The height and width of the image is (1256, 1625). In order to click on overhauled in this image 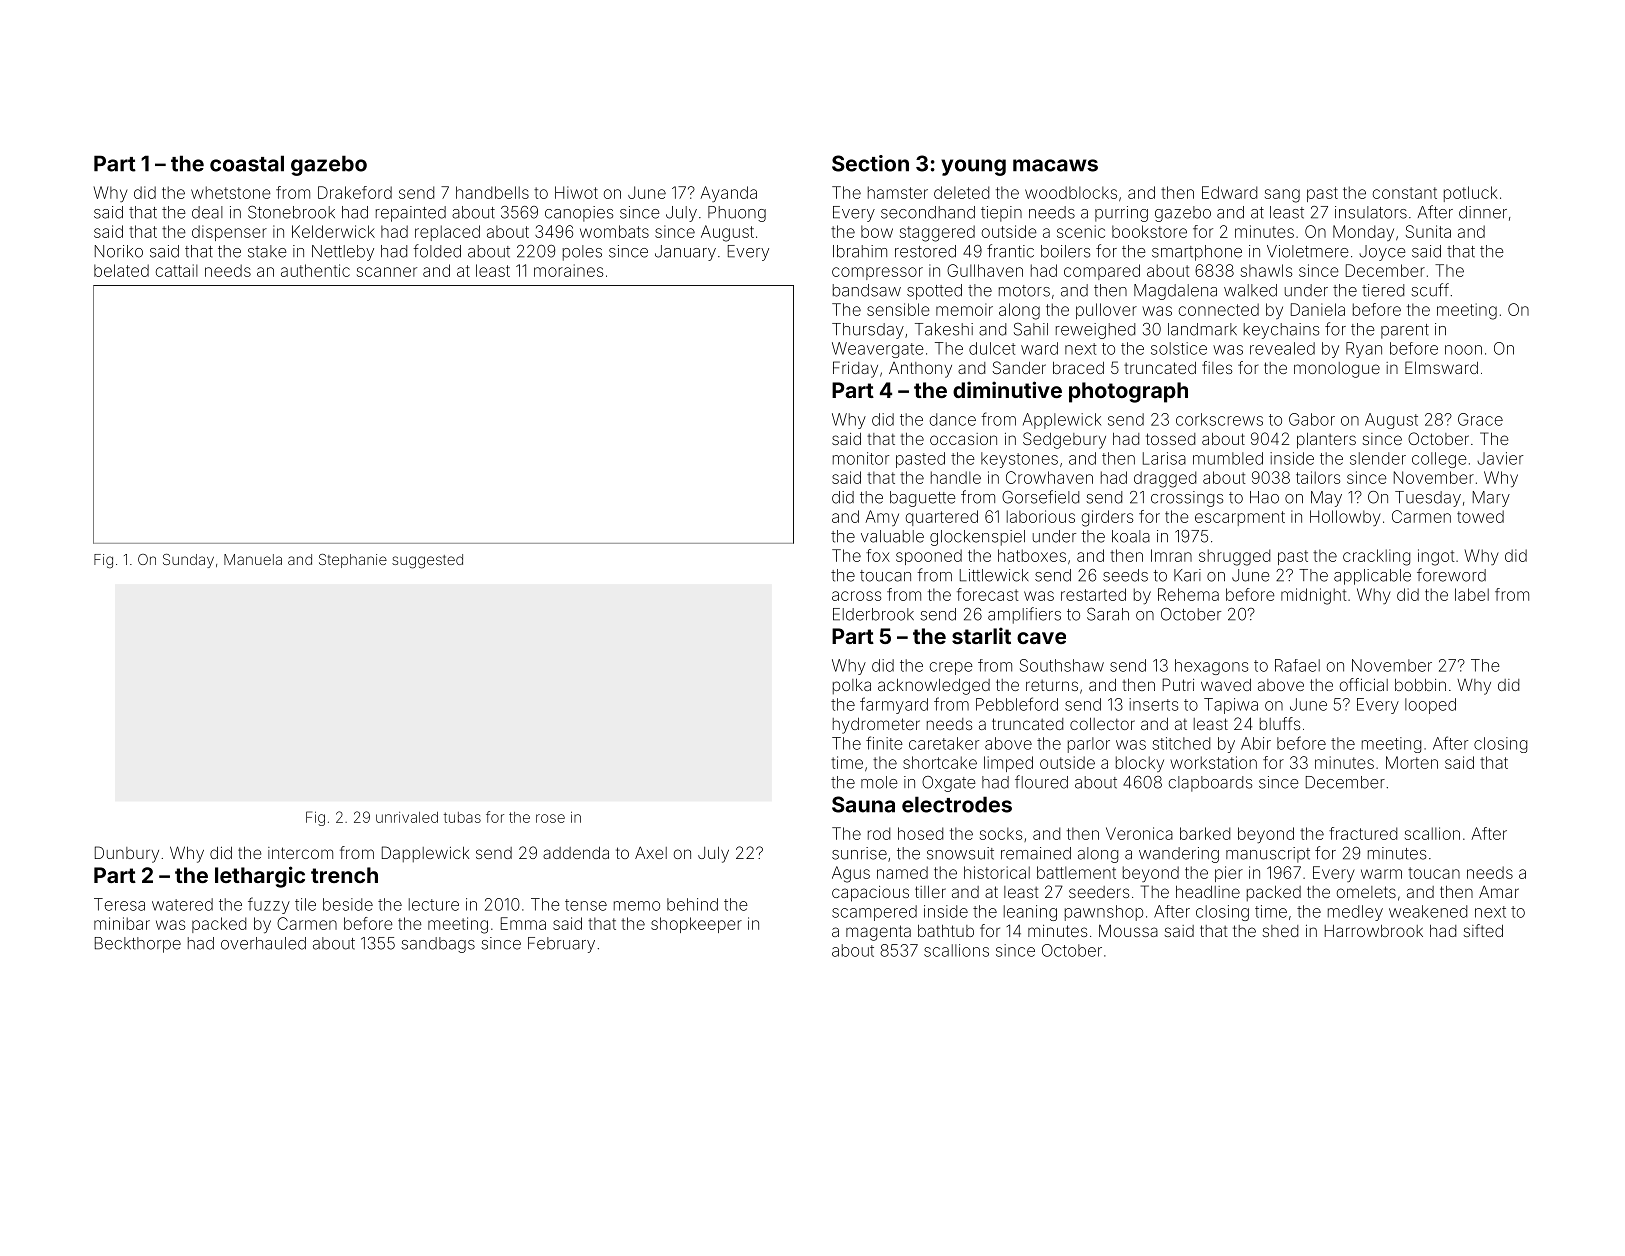, I will do `click(263, 943)`.
